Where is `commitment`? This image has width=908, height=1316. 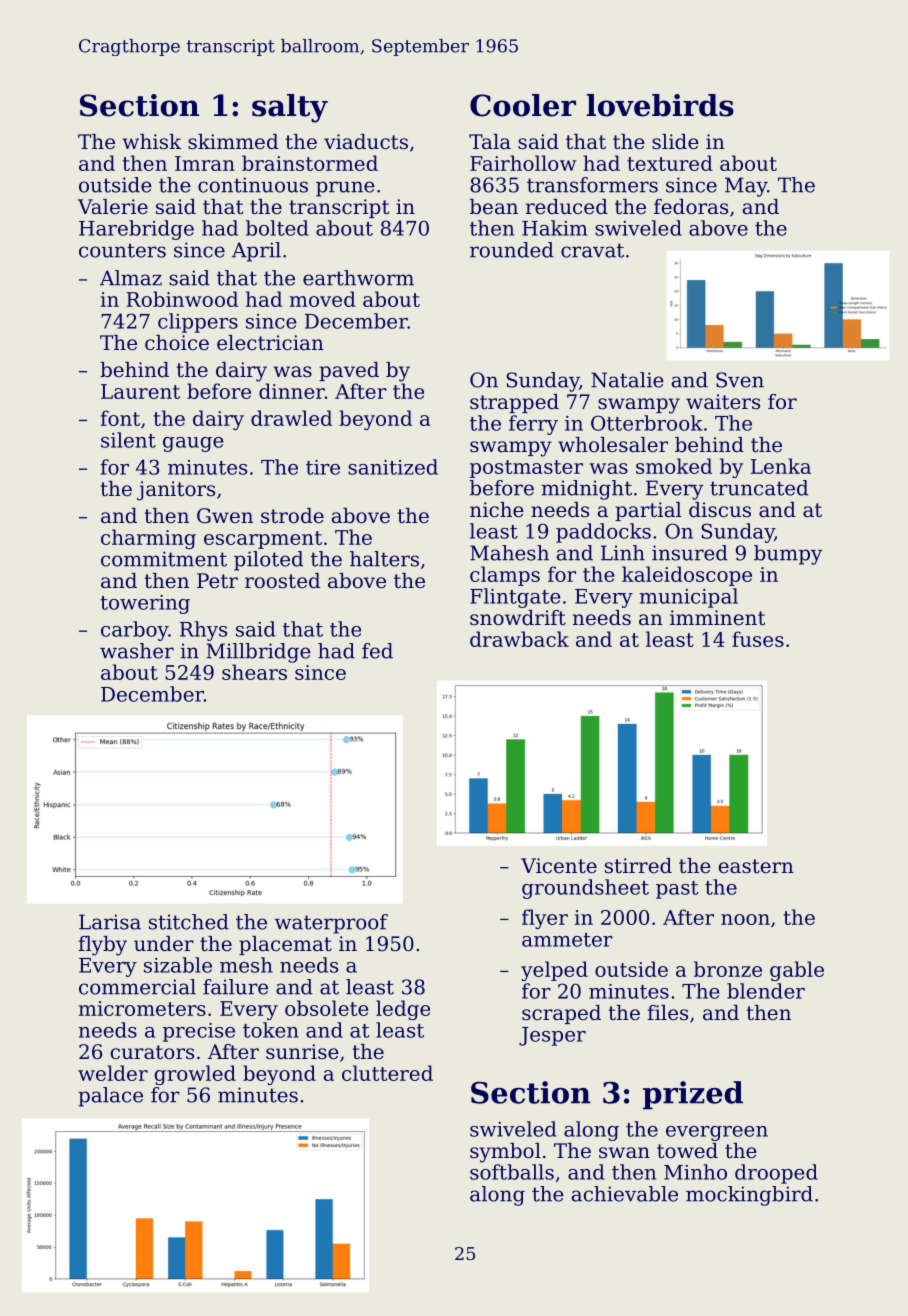 commitment is located at coordinates (164, 559).
